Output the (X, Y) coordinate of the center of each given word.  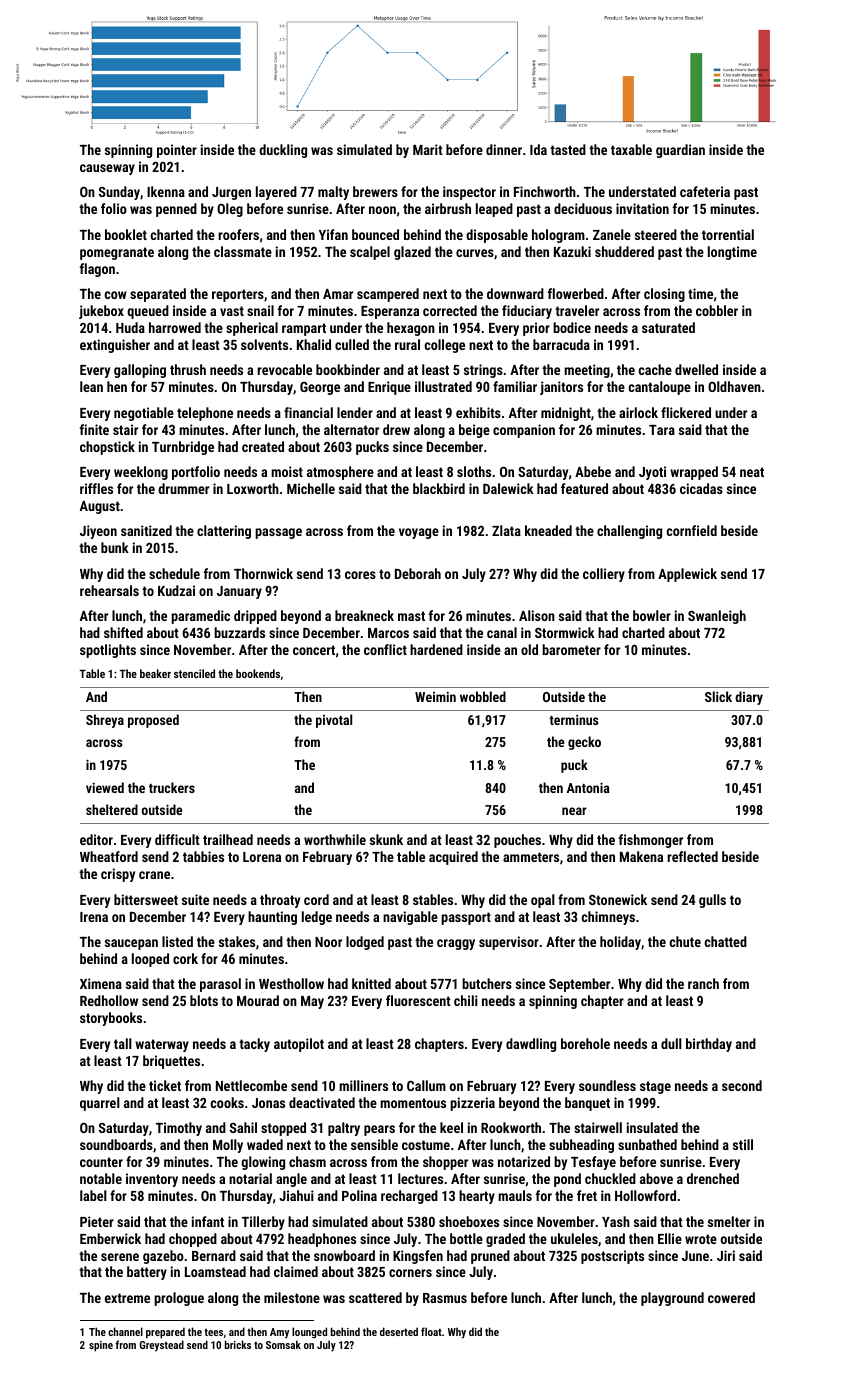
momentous (413, 1103)
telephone (205, 414)
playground (672, 1299)
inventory (152, 1180)
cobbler (717, 310)
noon (382, 210)
